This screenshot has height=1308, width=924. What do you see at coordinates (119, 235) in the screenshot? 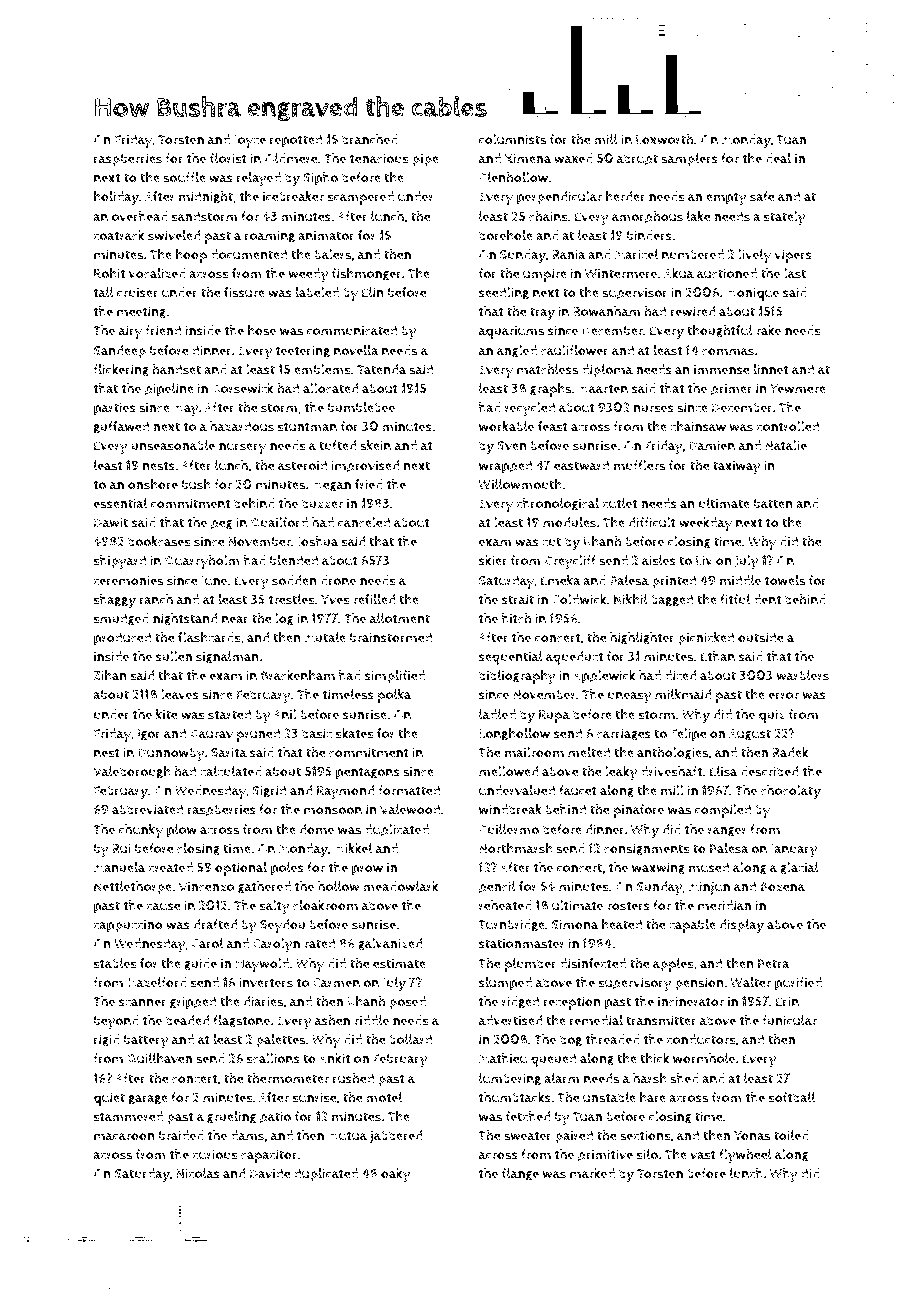
I see `coatrack` at bounding box center [119, 235].
